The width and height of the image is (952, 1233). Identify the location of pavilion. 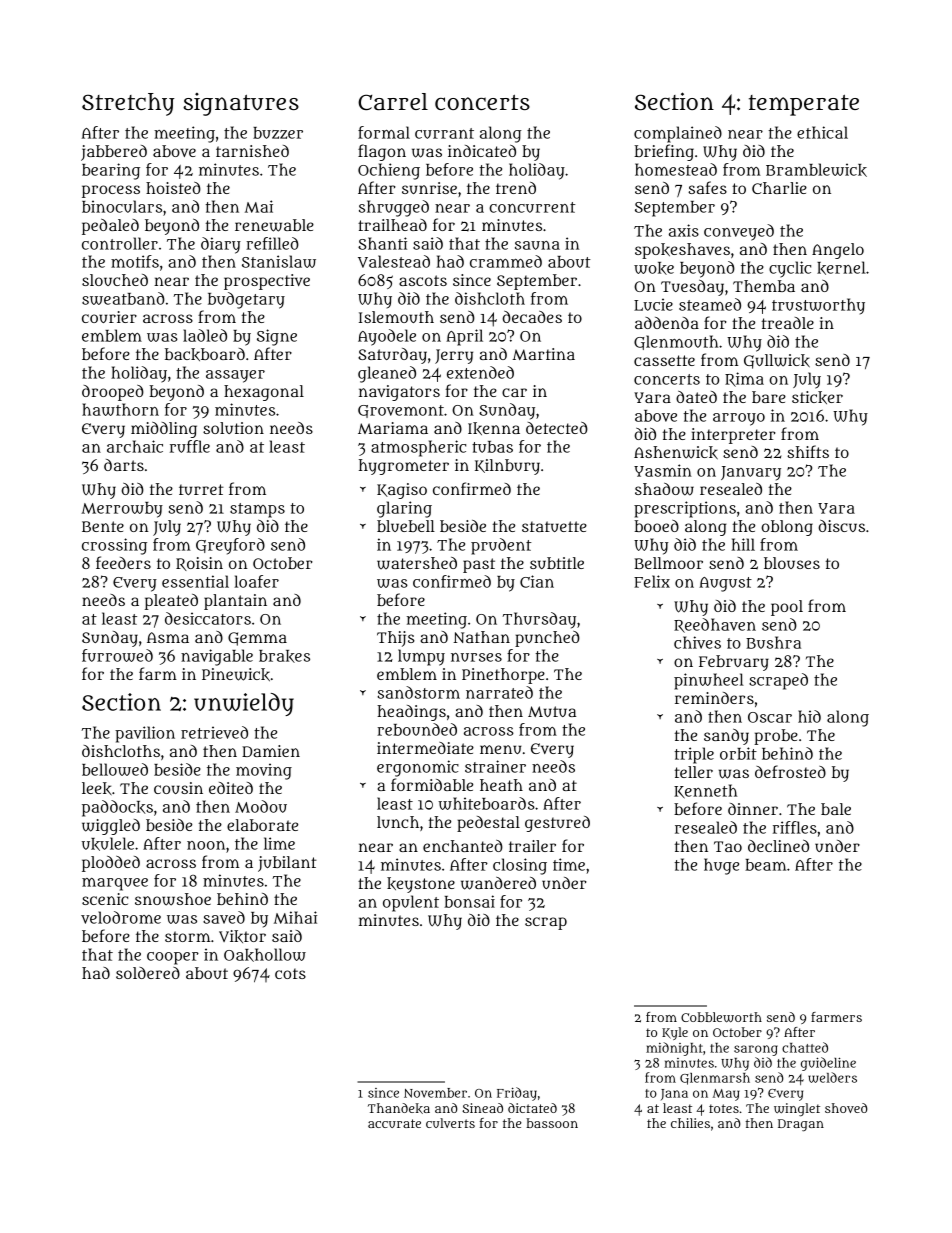
(145, 734).
